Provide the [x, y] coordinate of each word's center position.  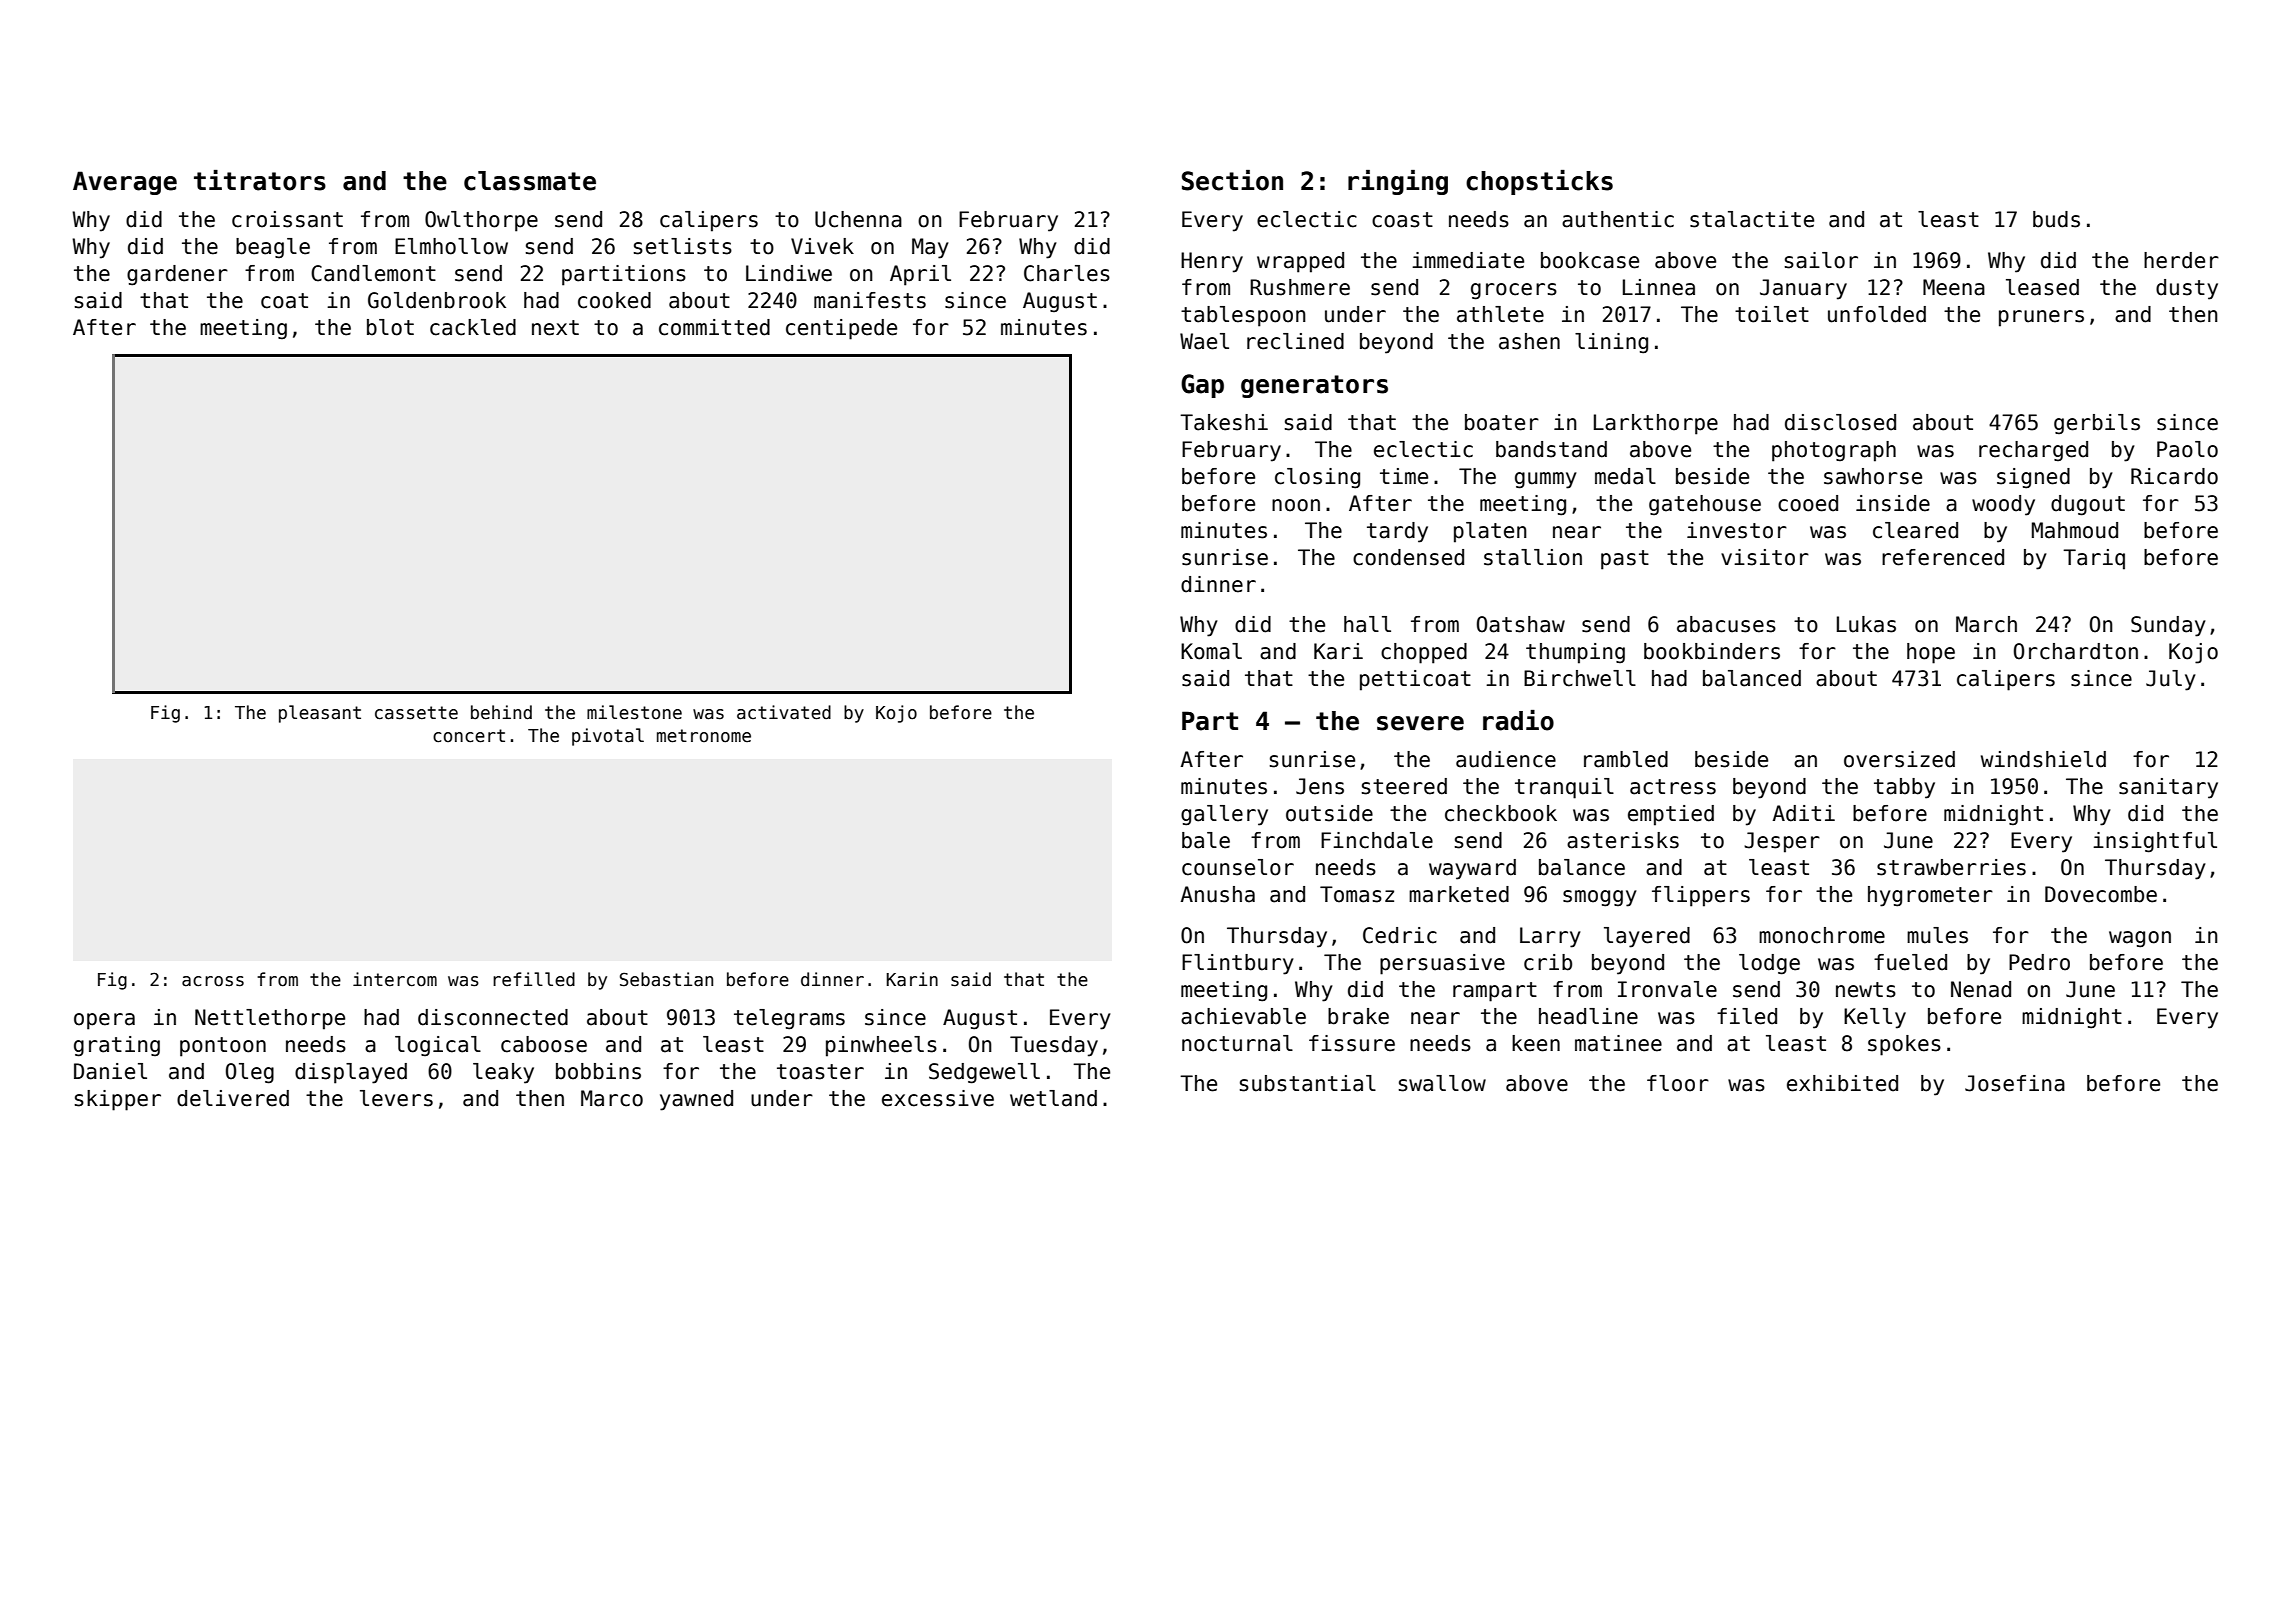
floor [1678, 1083]
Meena [1954, 287]
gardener [177, 275]
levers [396, 1098]
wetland [1053, 1098]
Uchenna [858, 219]
